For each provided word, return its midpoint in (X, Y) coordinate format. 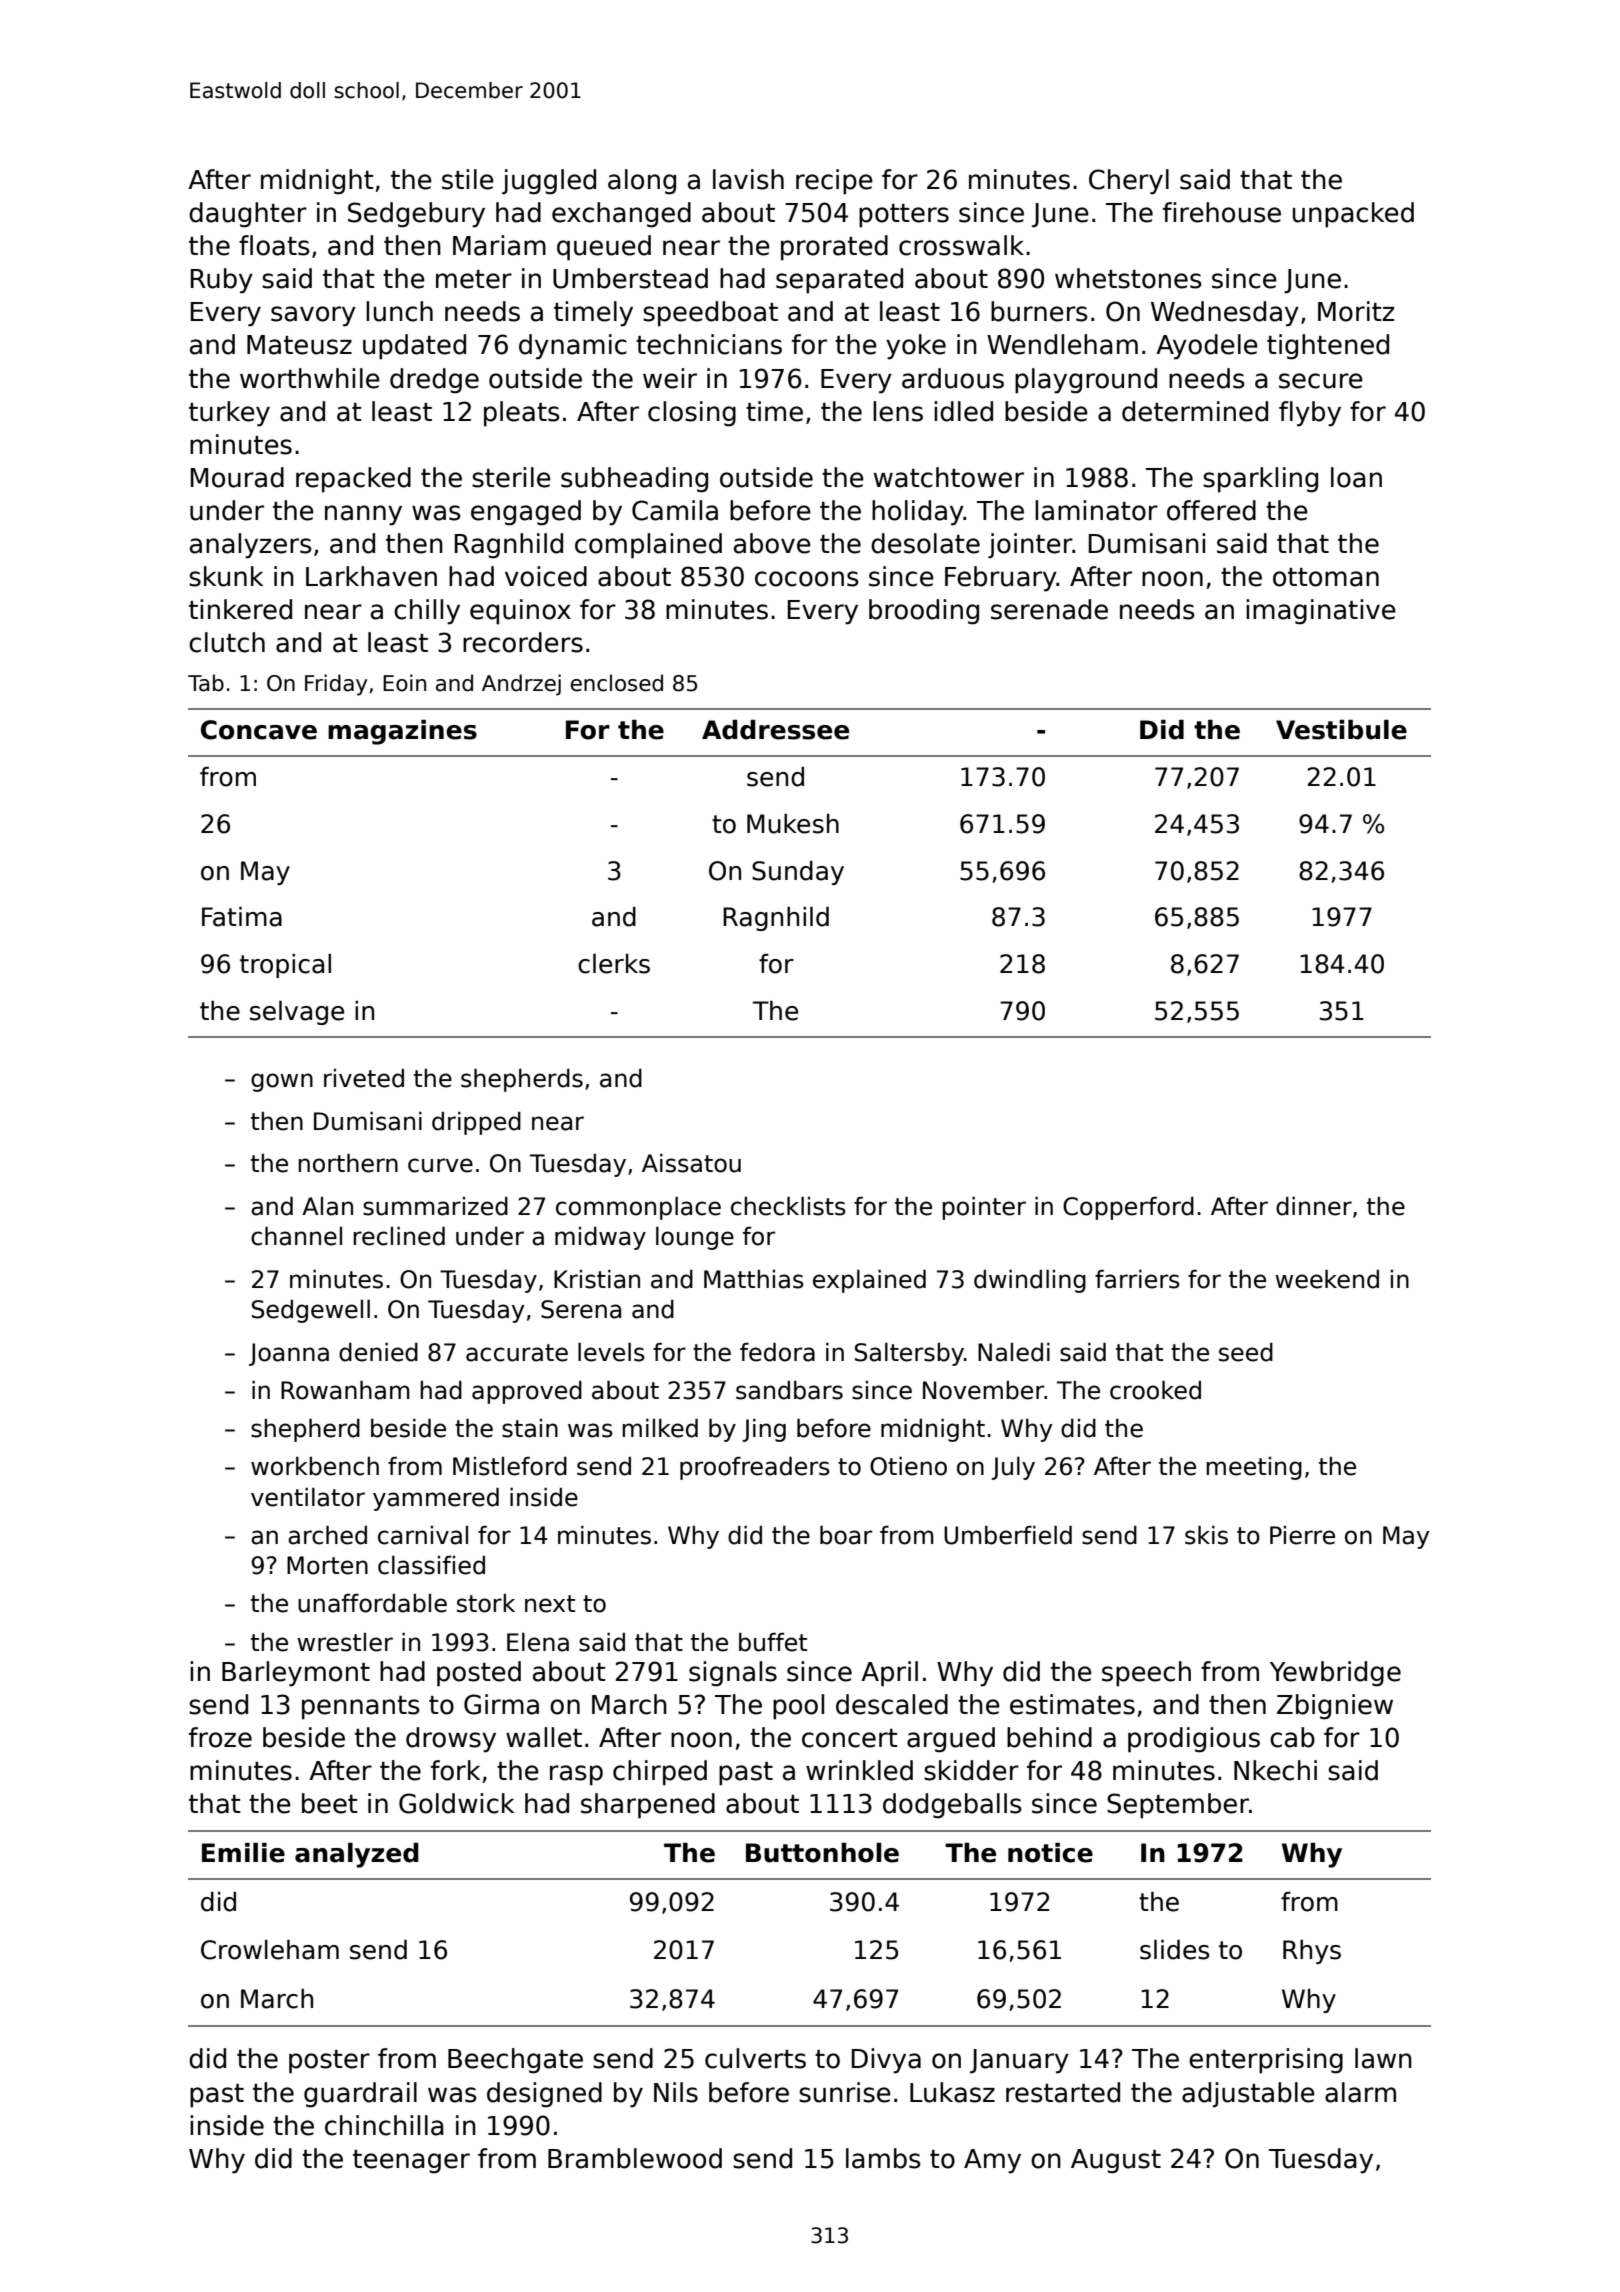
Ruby (222, 281)
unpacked (1353, 215)
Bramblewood (635, 2158)
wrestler (345, 1642)
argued (951, 1740)
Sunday (798, 873)
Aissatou (691, 1163)
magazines (402, 732)
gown (282, 1082)
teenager (411, 2162)
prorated (834, 248)
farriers (1137, 1279)
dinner (1314, 1206)
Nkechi (1275, 1770)
